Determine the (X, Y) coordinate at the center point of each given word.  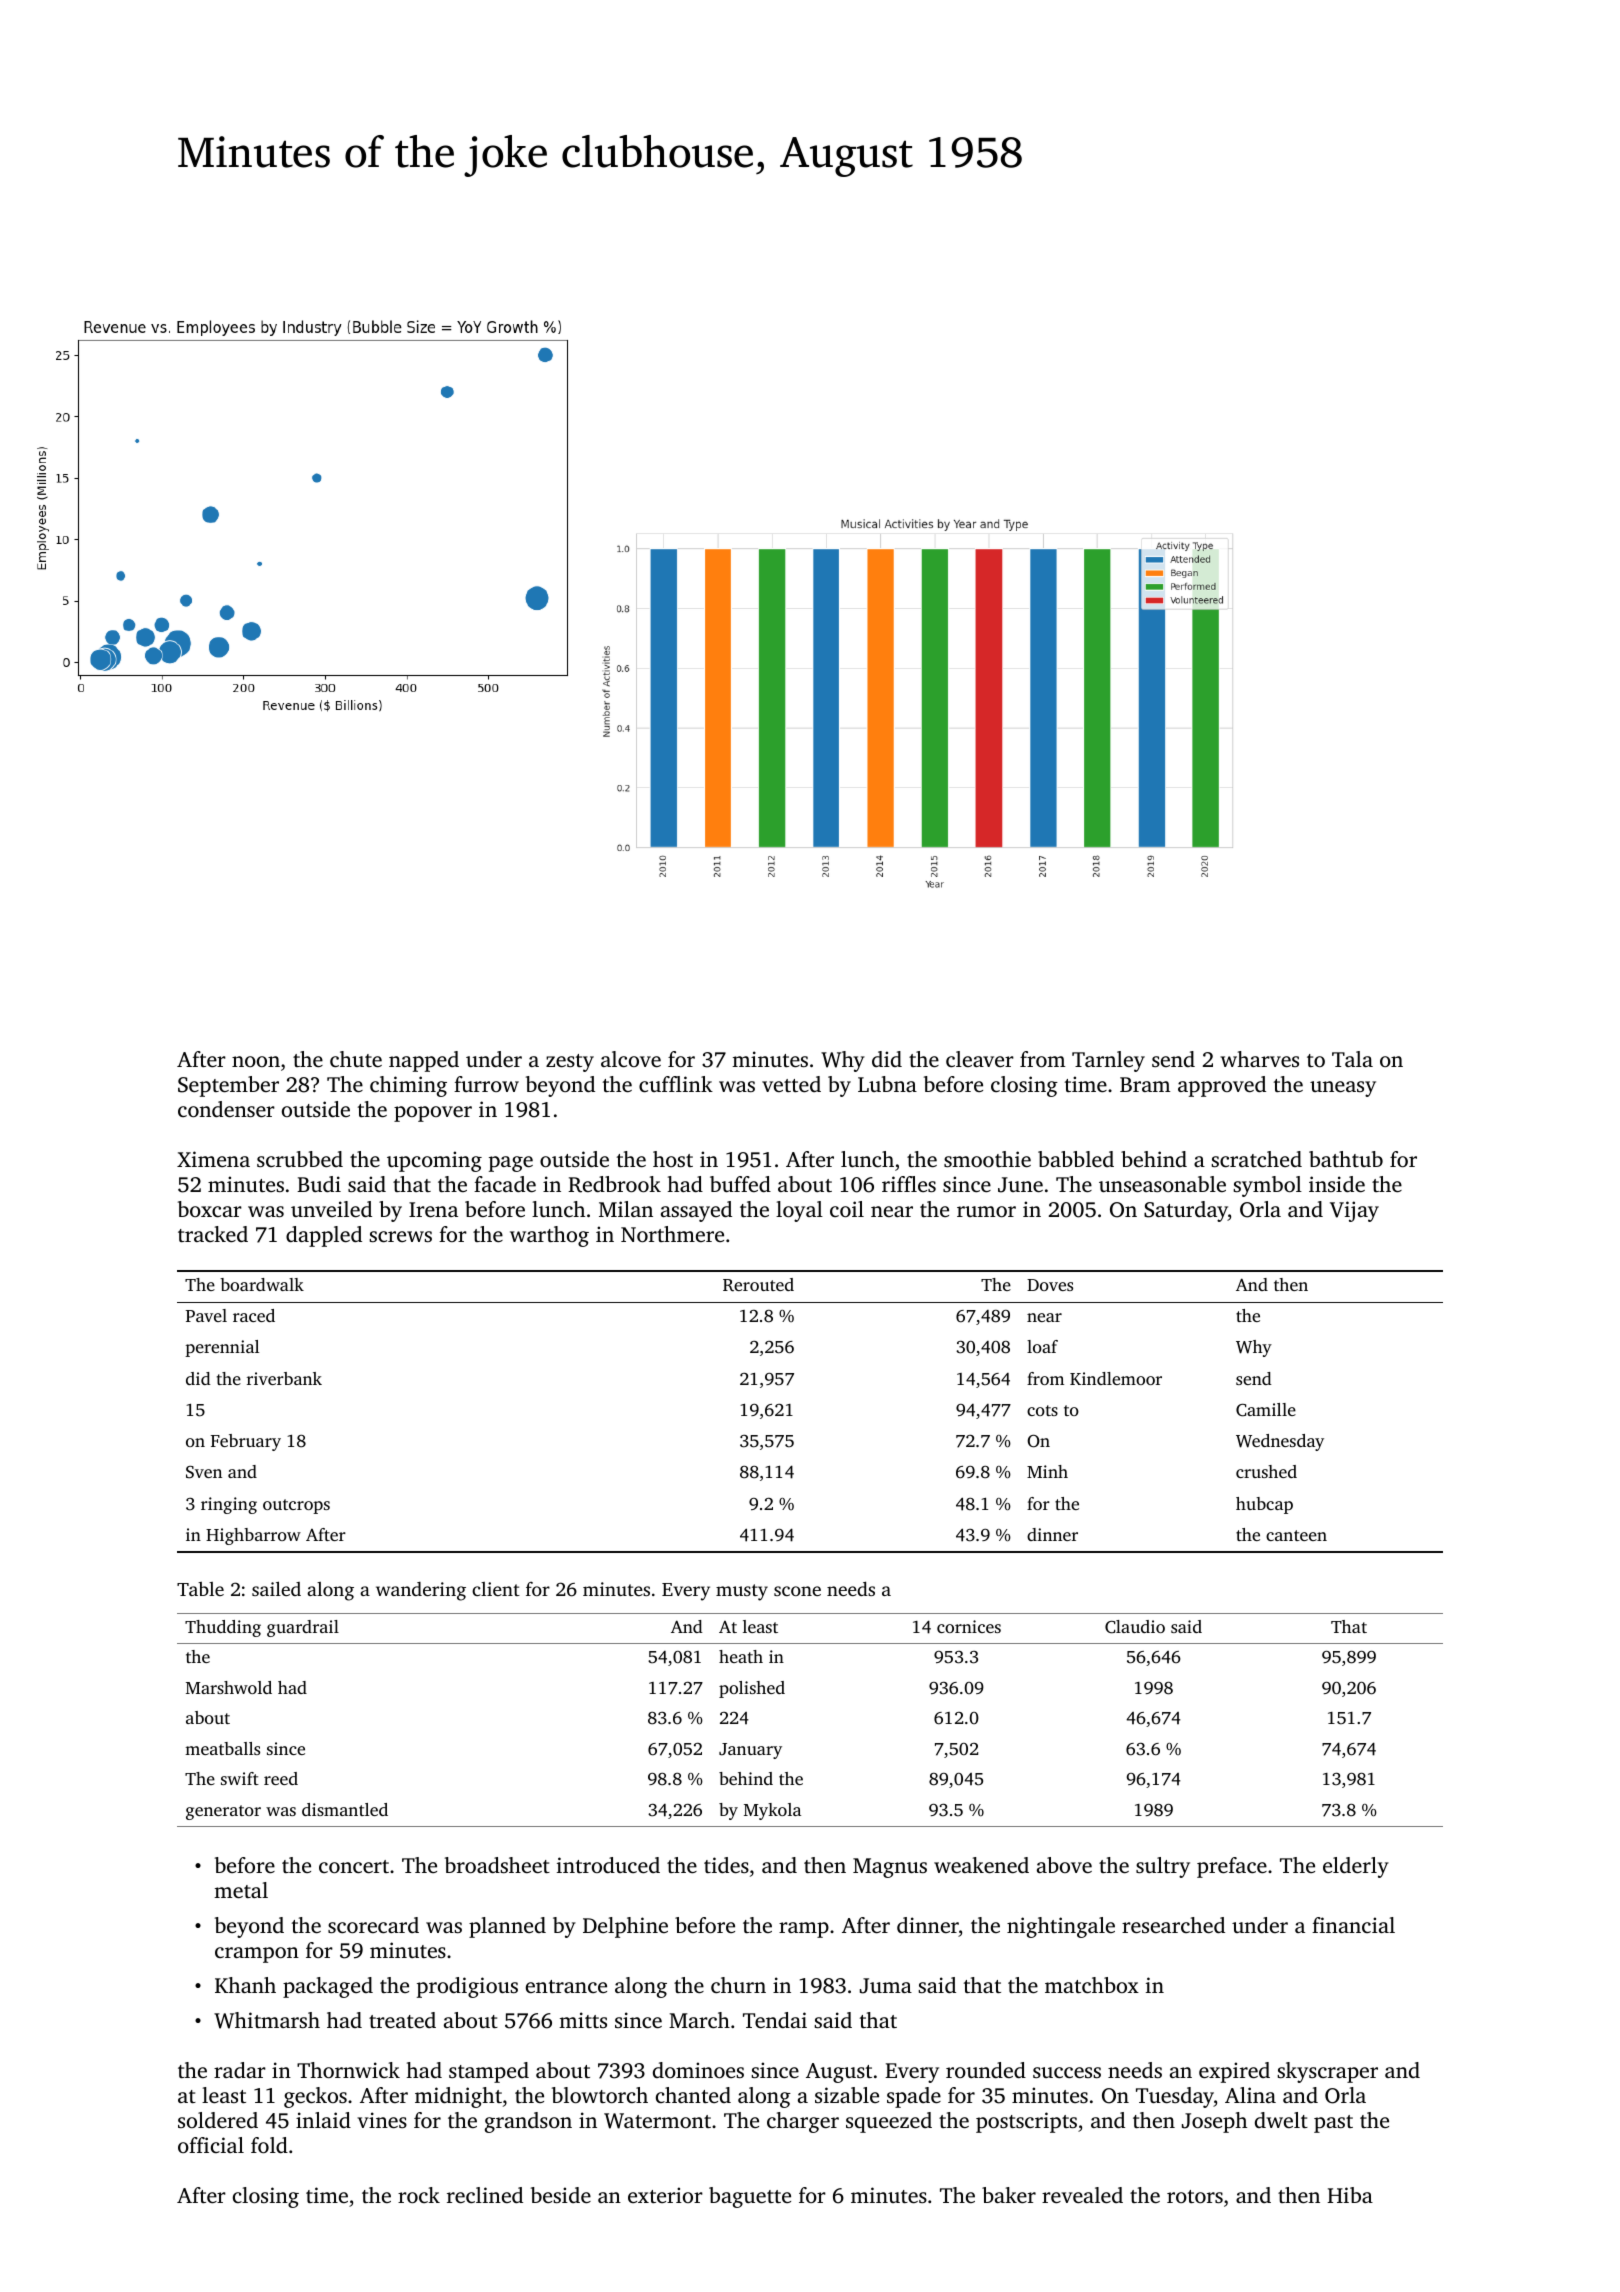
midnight (458, 2097)
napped (424, 1061)
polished (752, 1689)
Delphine (625, 1927)
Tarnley (1108, 1061)
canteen (1296, 1535)
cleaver (980, 1059)
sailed (276, 1588)
